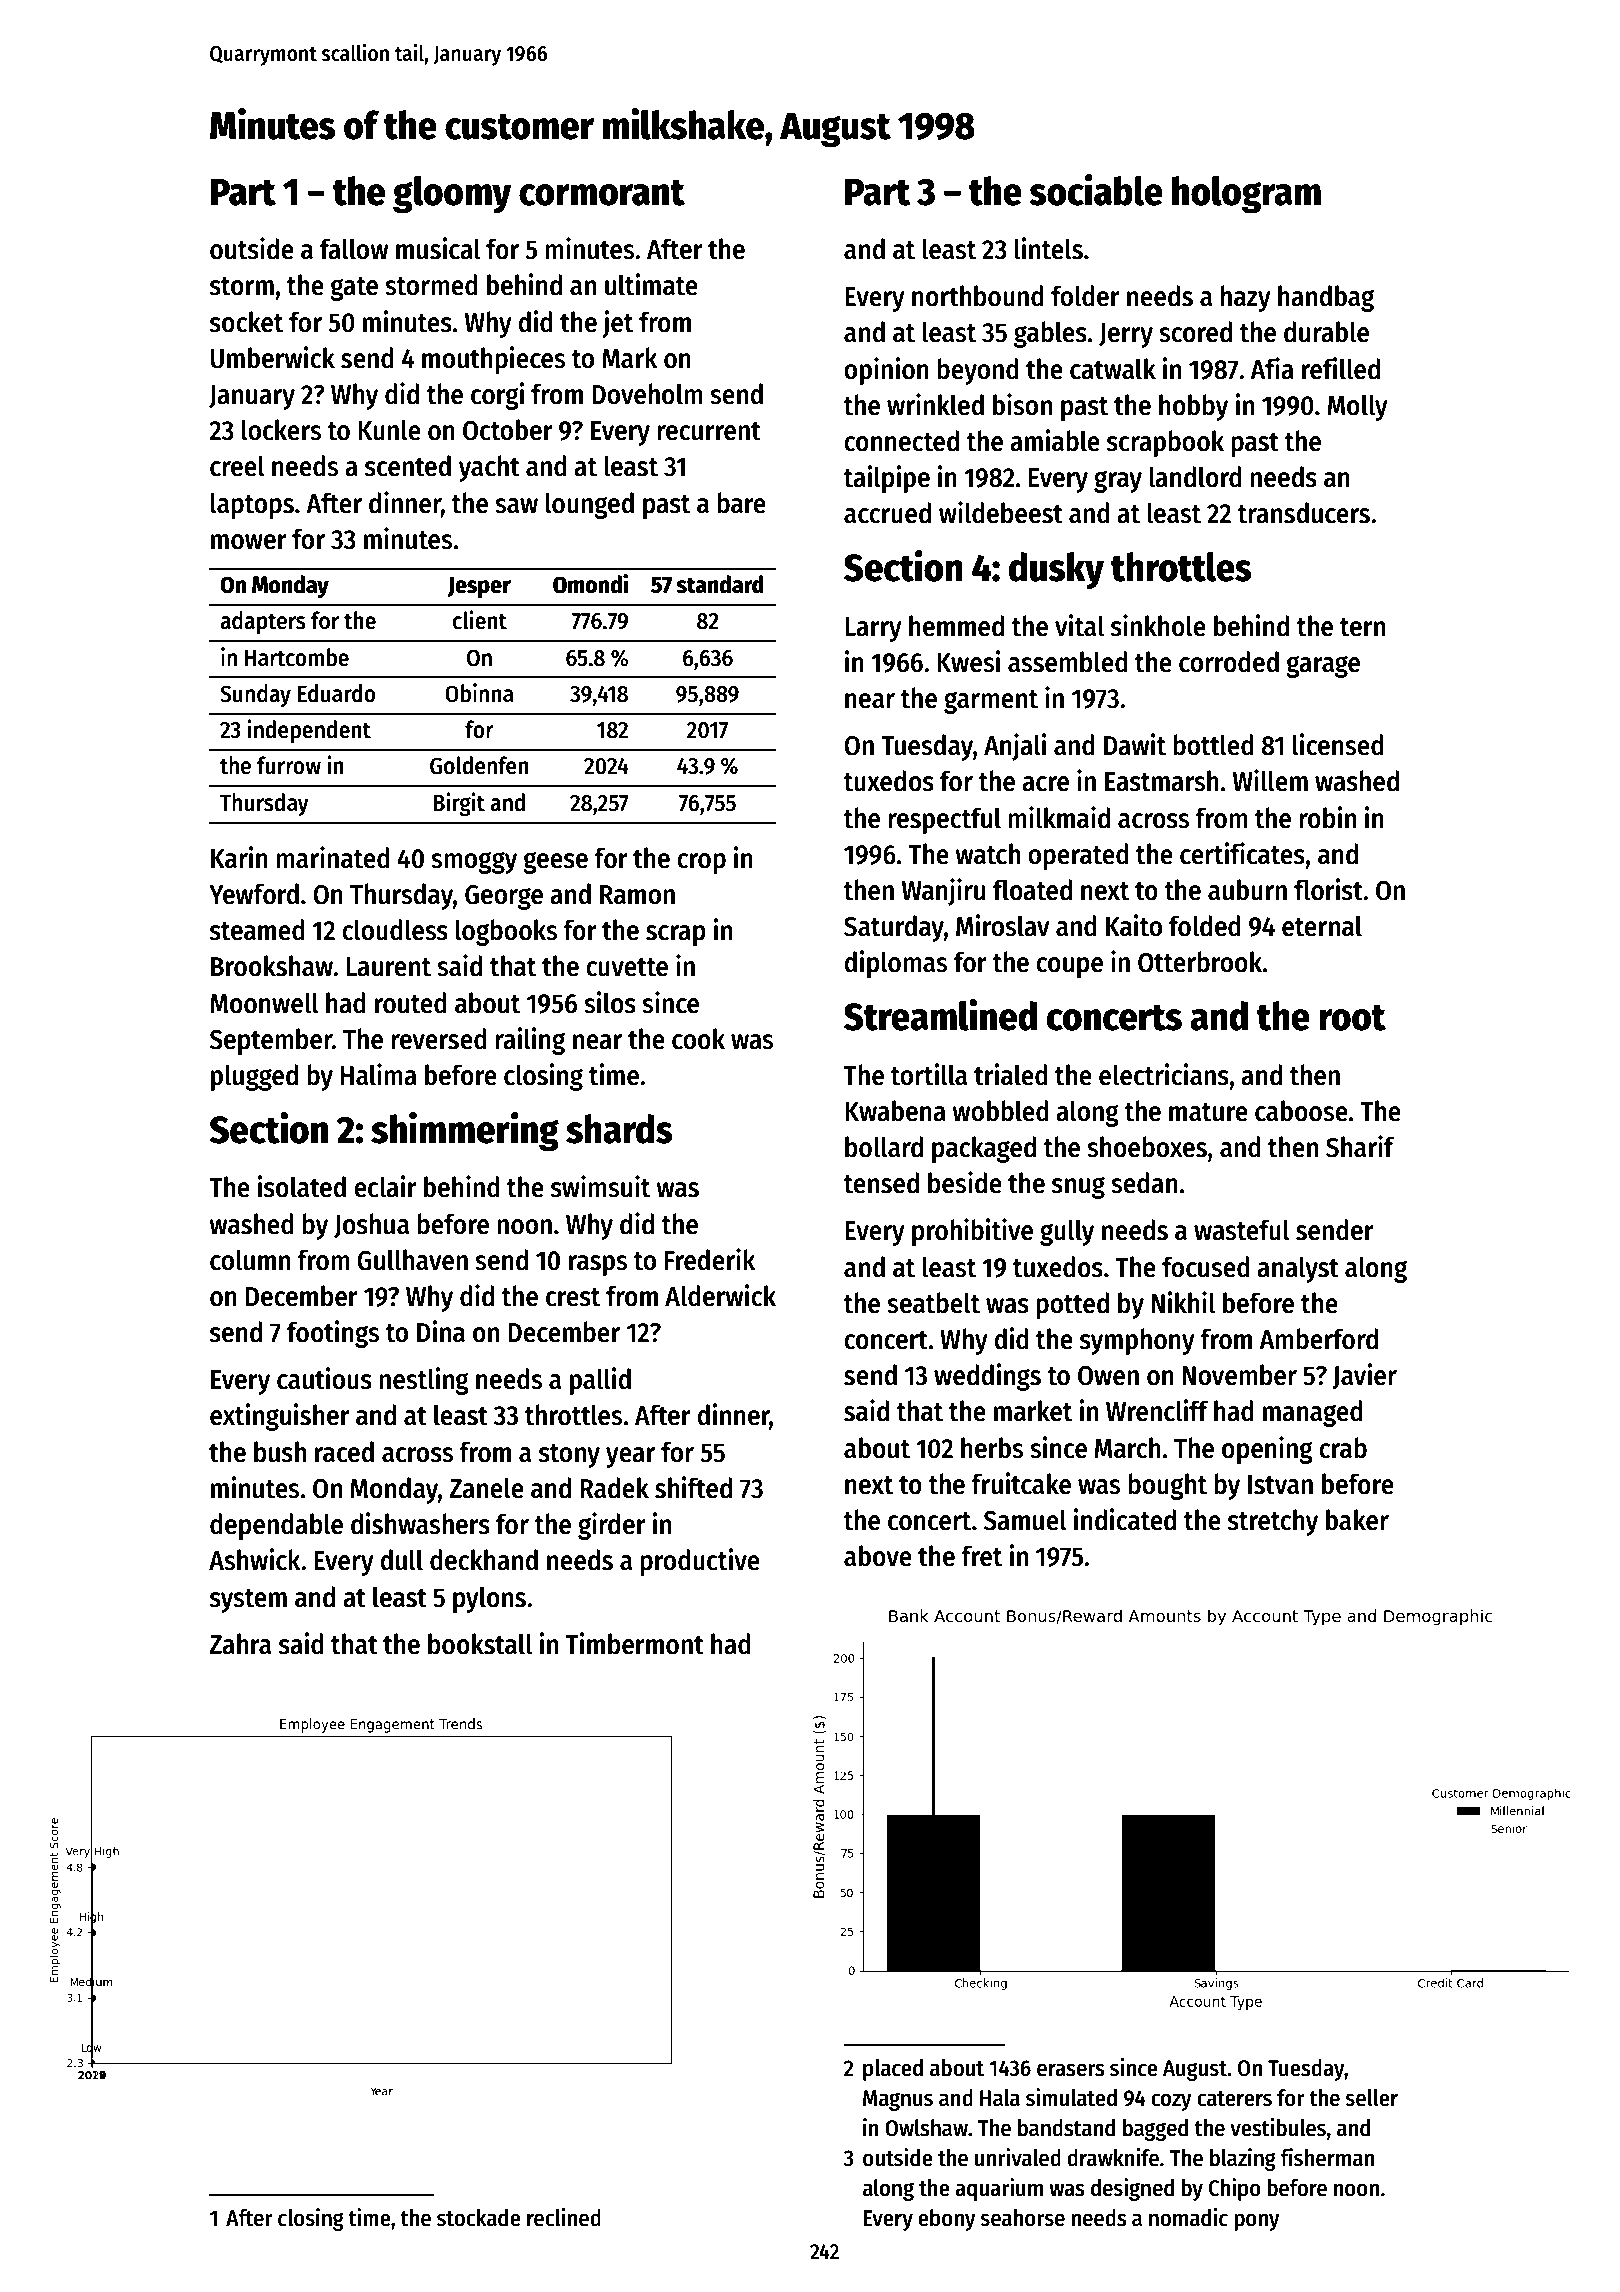  I want to click on seatbelt, so click(933, 1303).
